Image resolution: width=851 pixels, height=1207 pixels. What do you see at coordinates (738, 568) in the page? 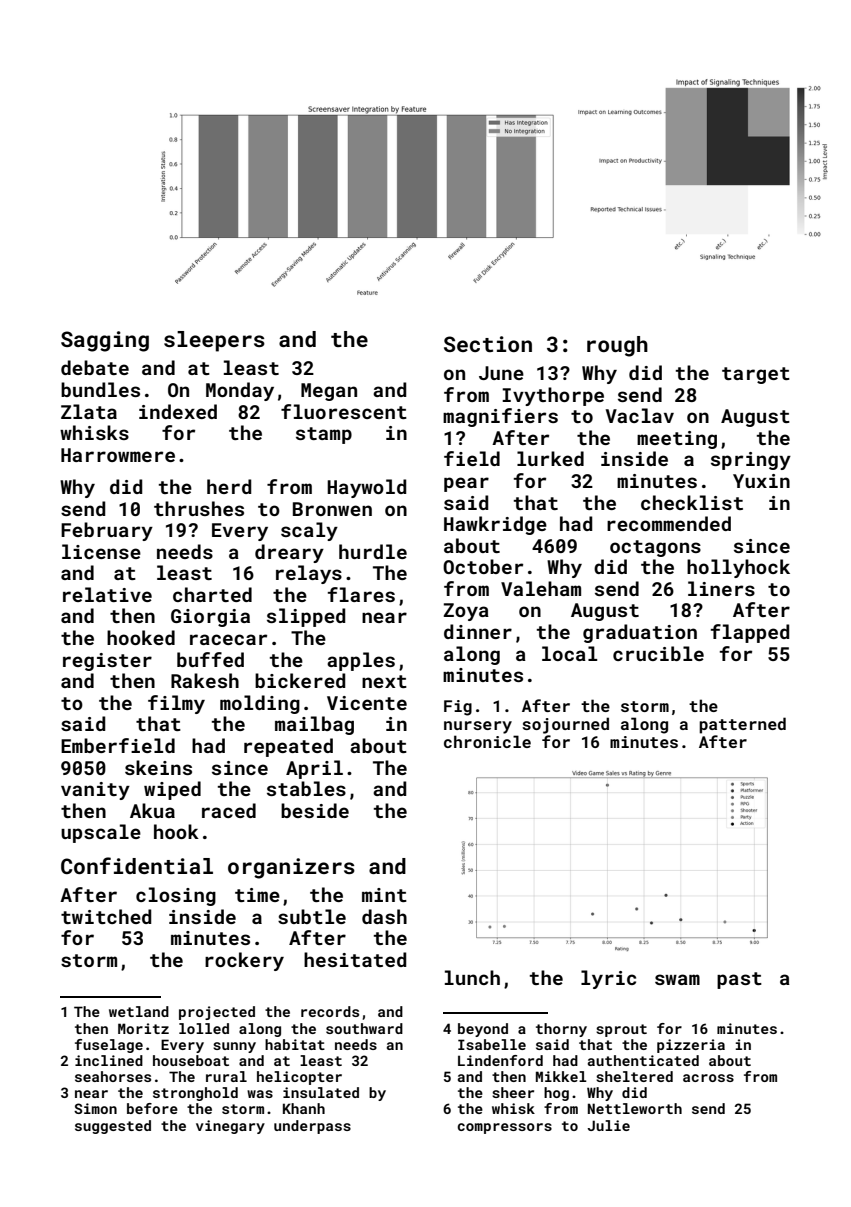
I see `hollyhock` at bounding box center [738, 568].
